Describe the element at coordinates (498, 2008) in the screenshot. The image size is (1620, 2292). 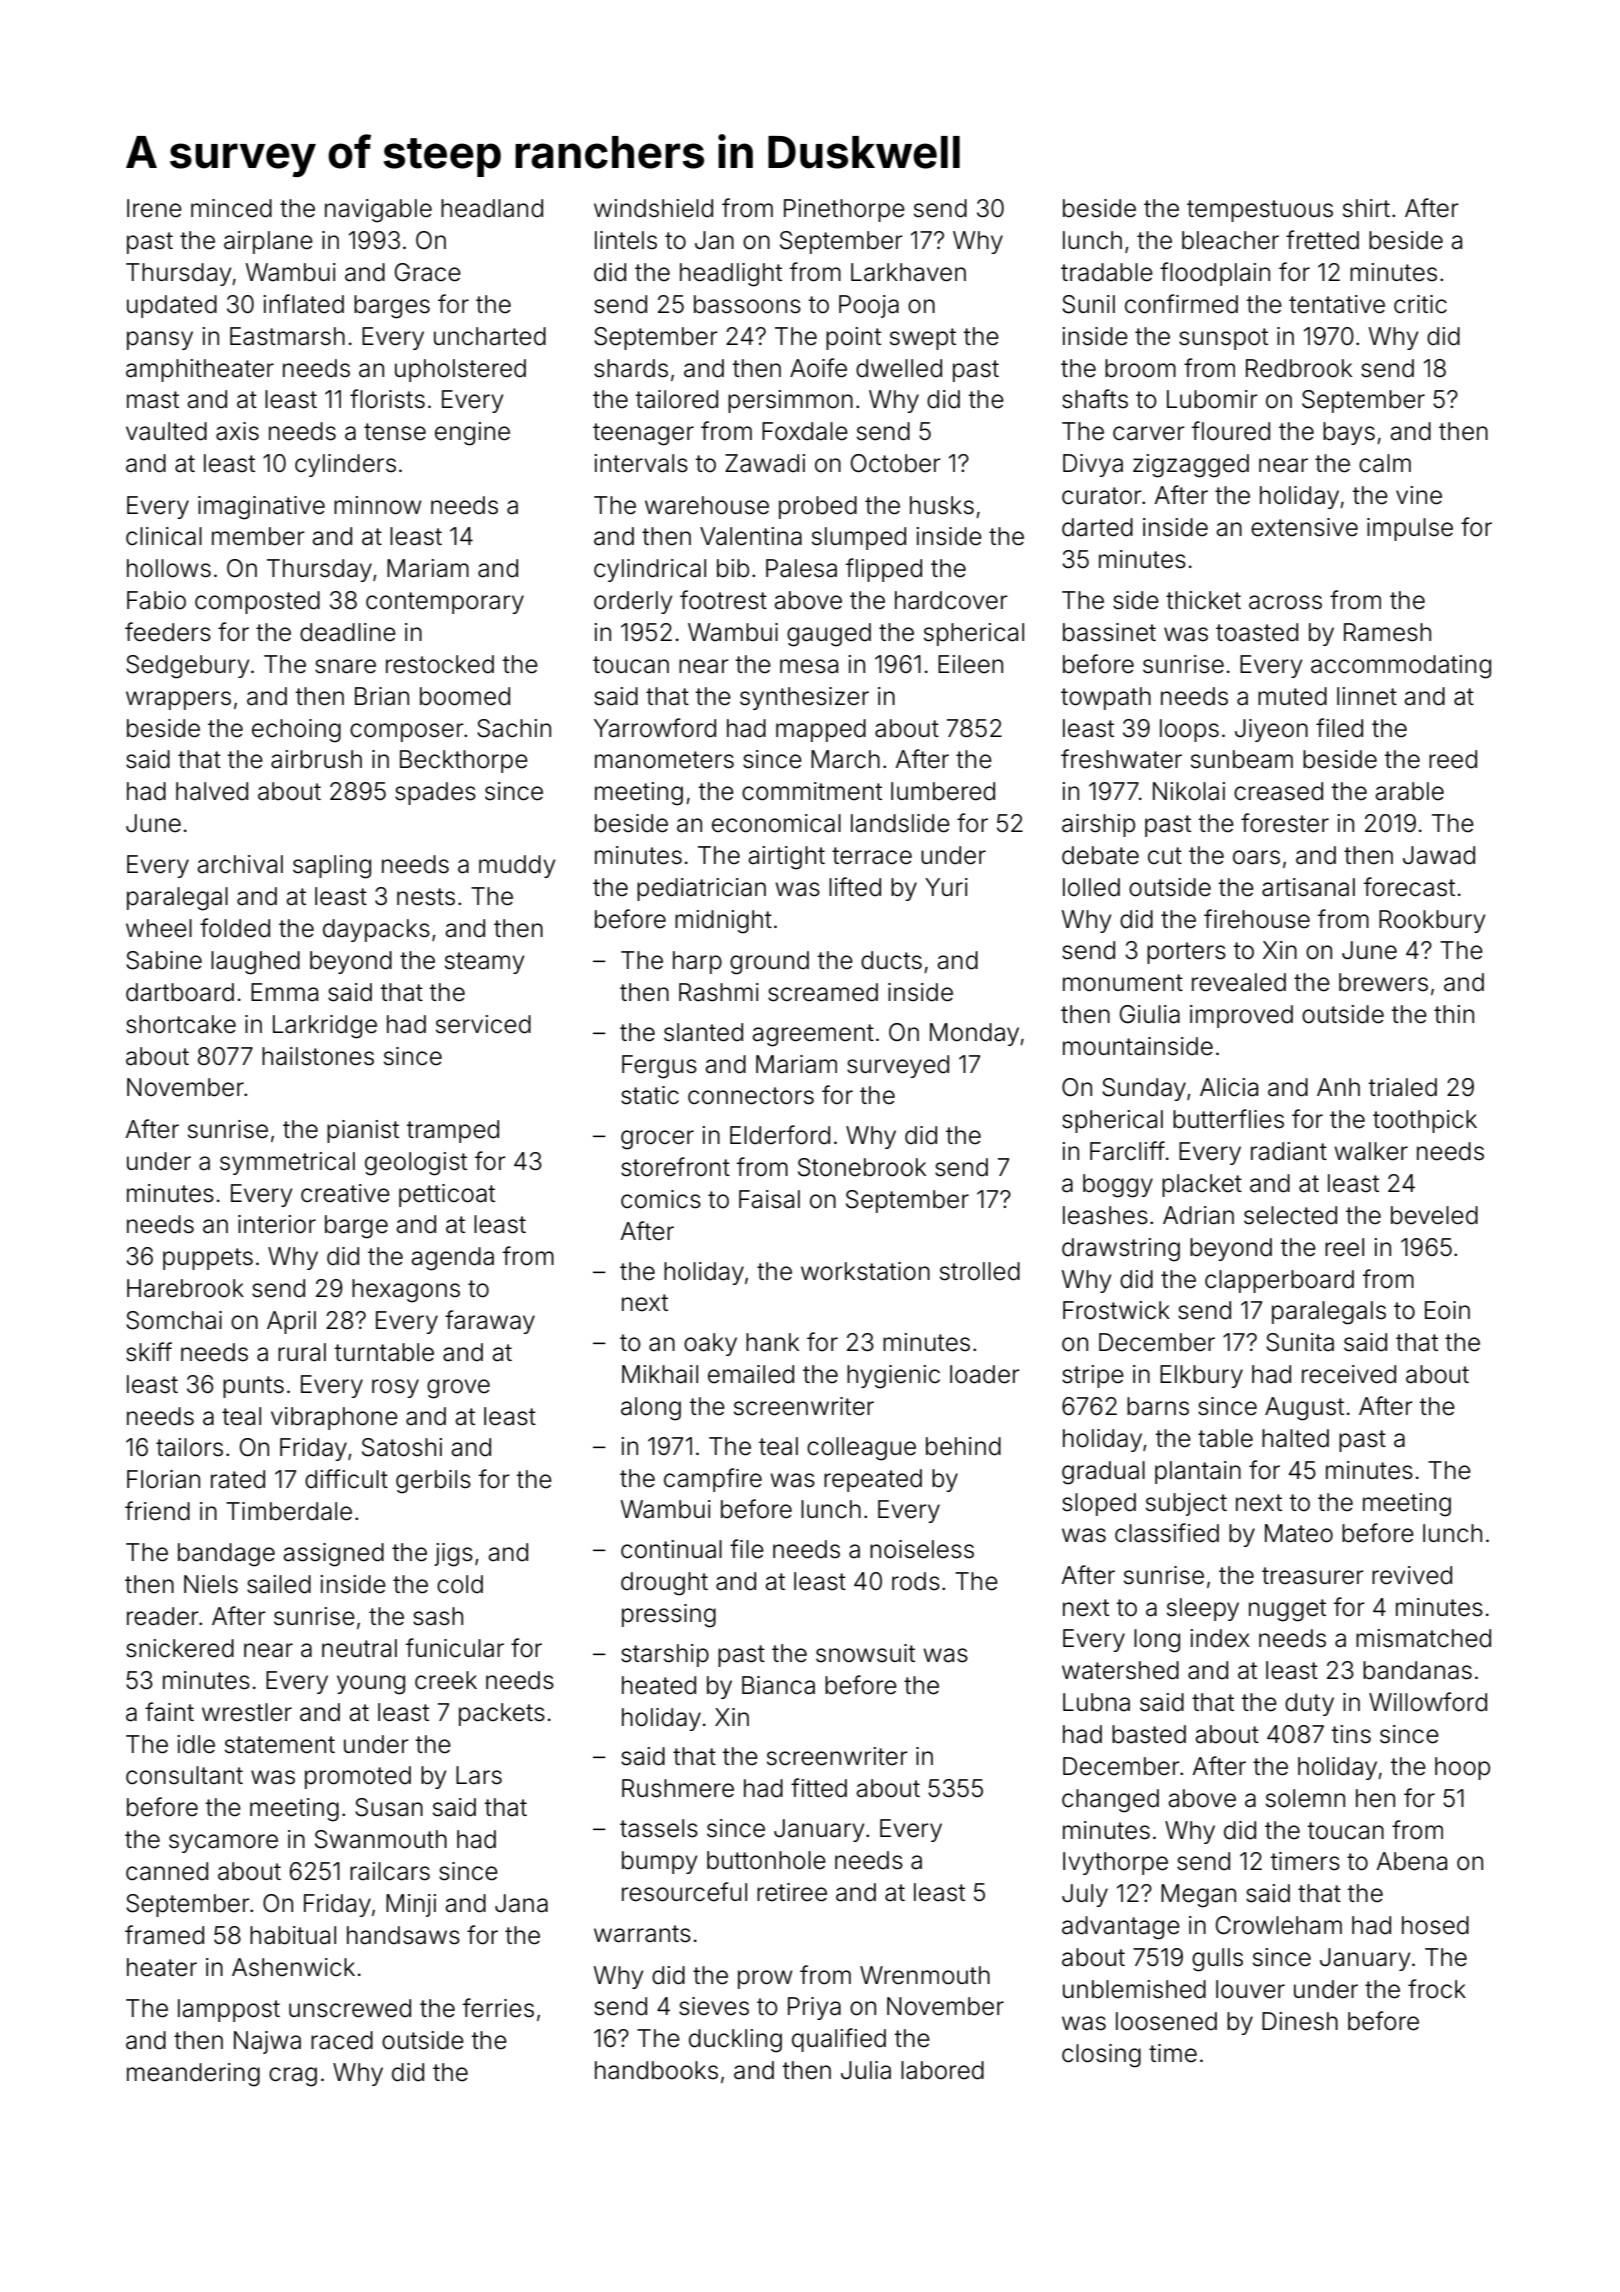
I see `ferries` at that location.
